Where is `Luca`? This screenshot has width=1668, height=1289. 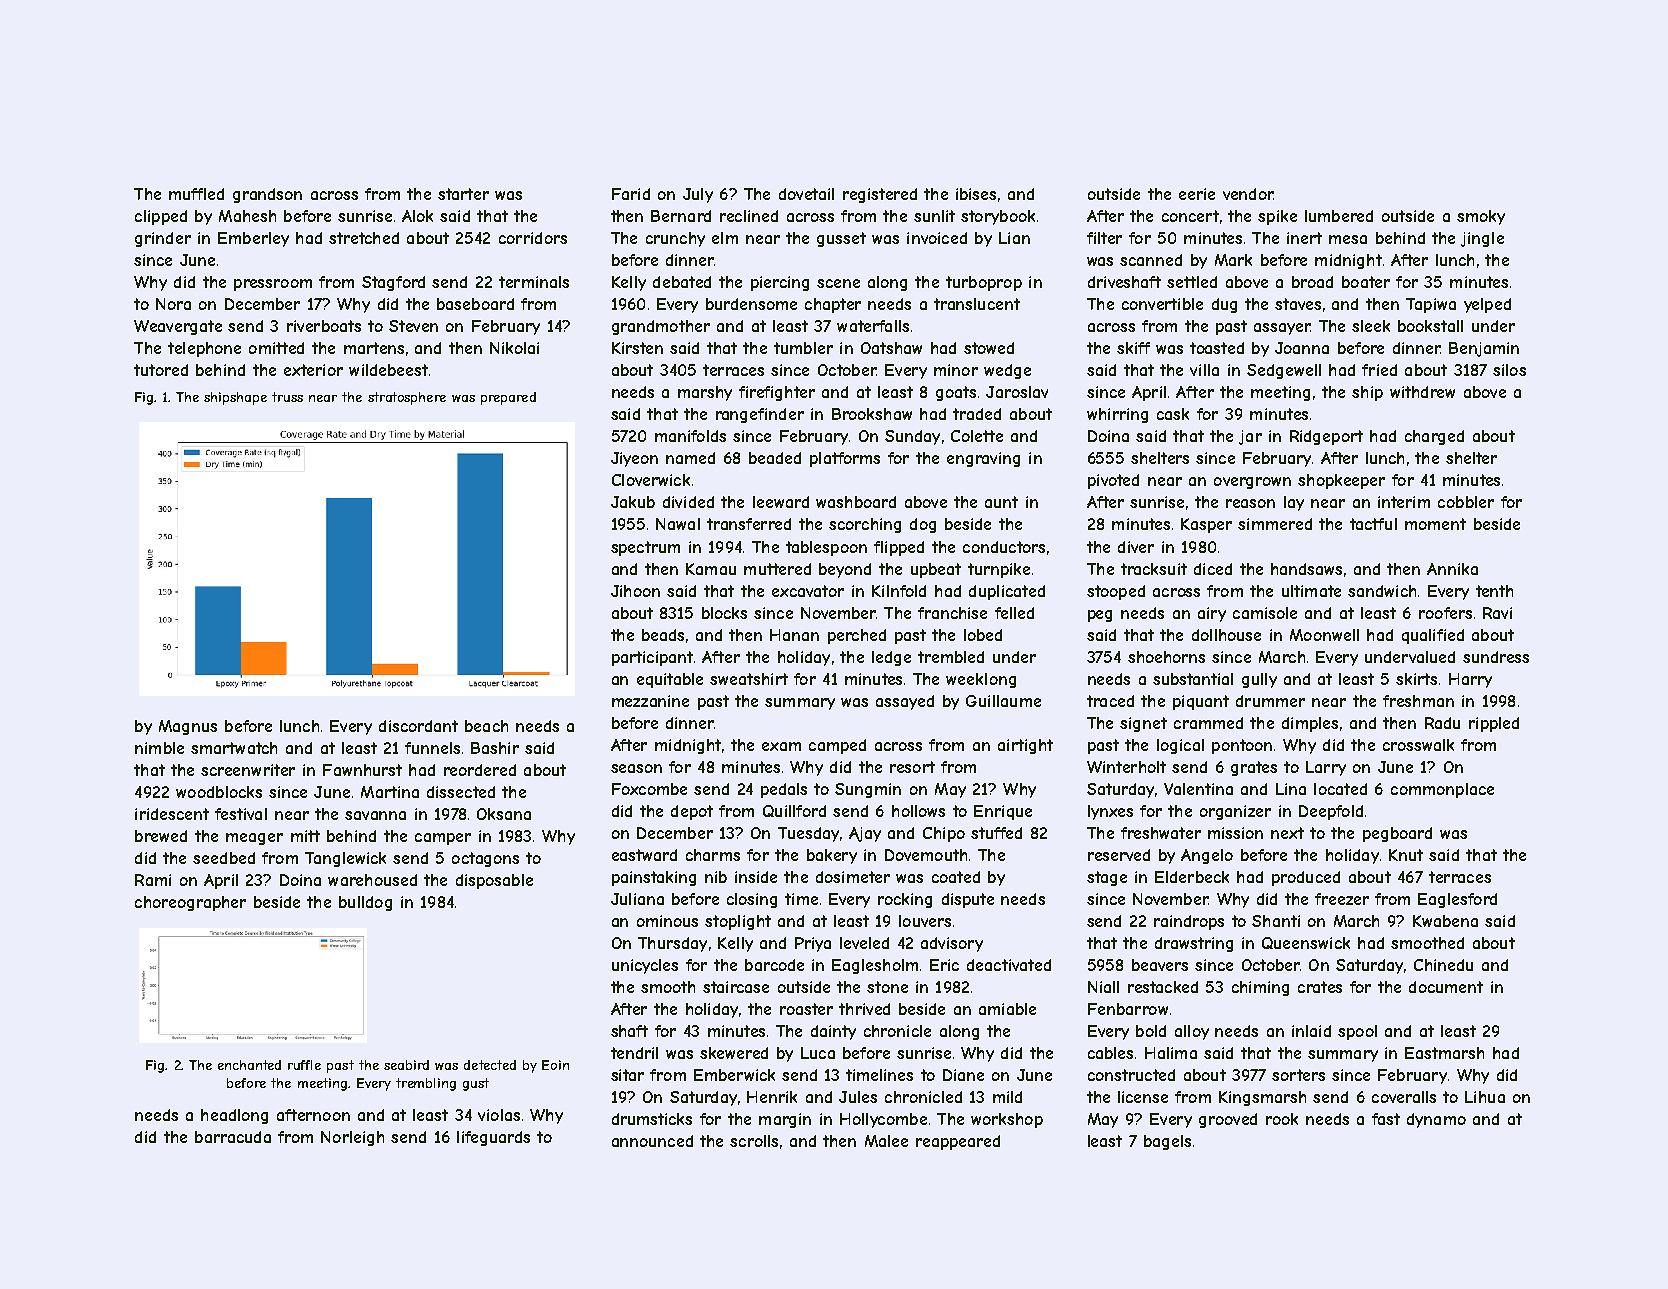 Luca is located at coordinates (818, 1053).
